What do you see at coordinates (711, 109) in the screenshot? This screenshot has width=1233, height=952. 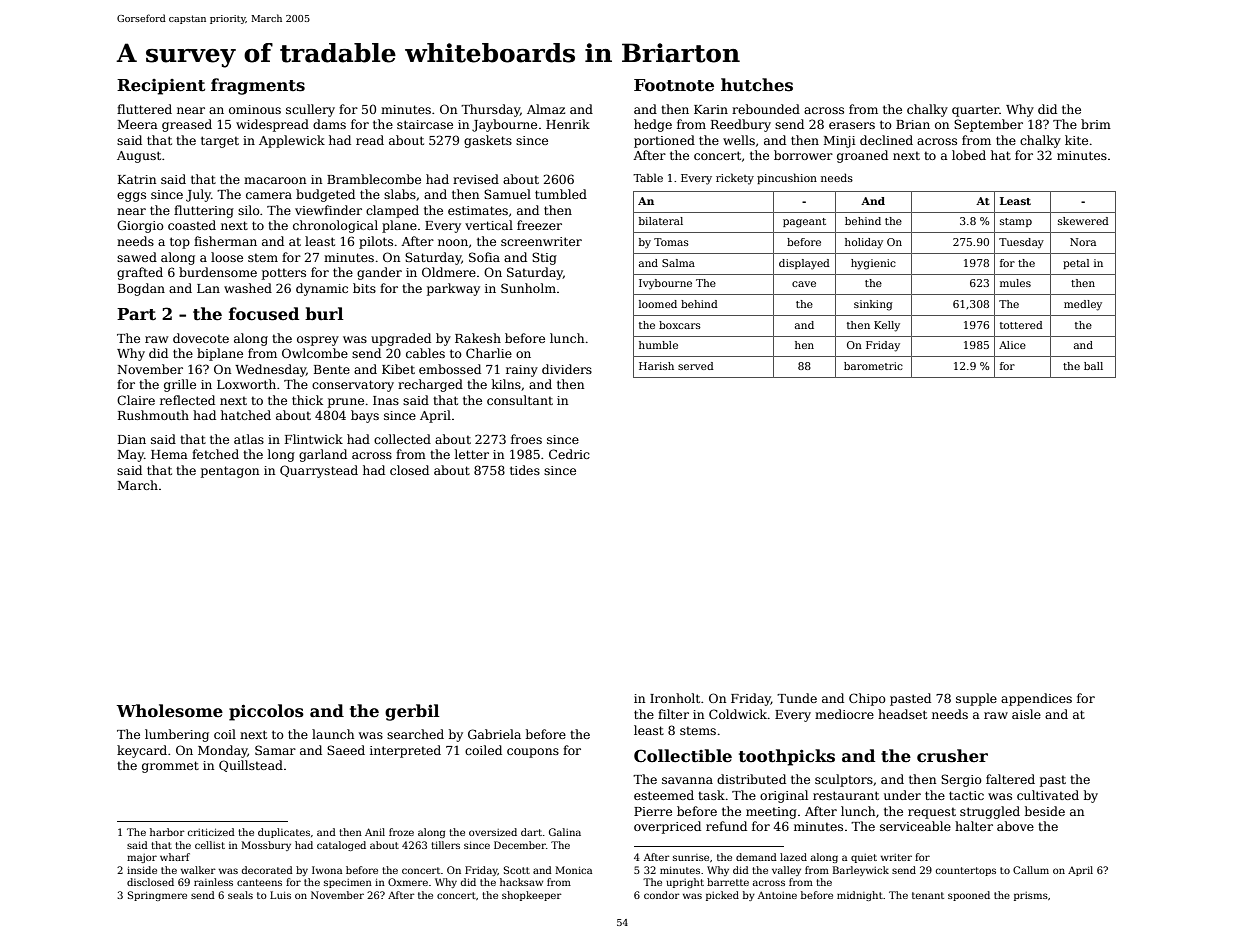 I see `Karin` at bounding box center [711, 109].
